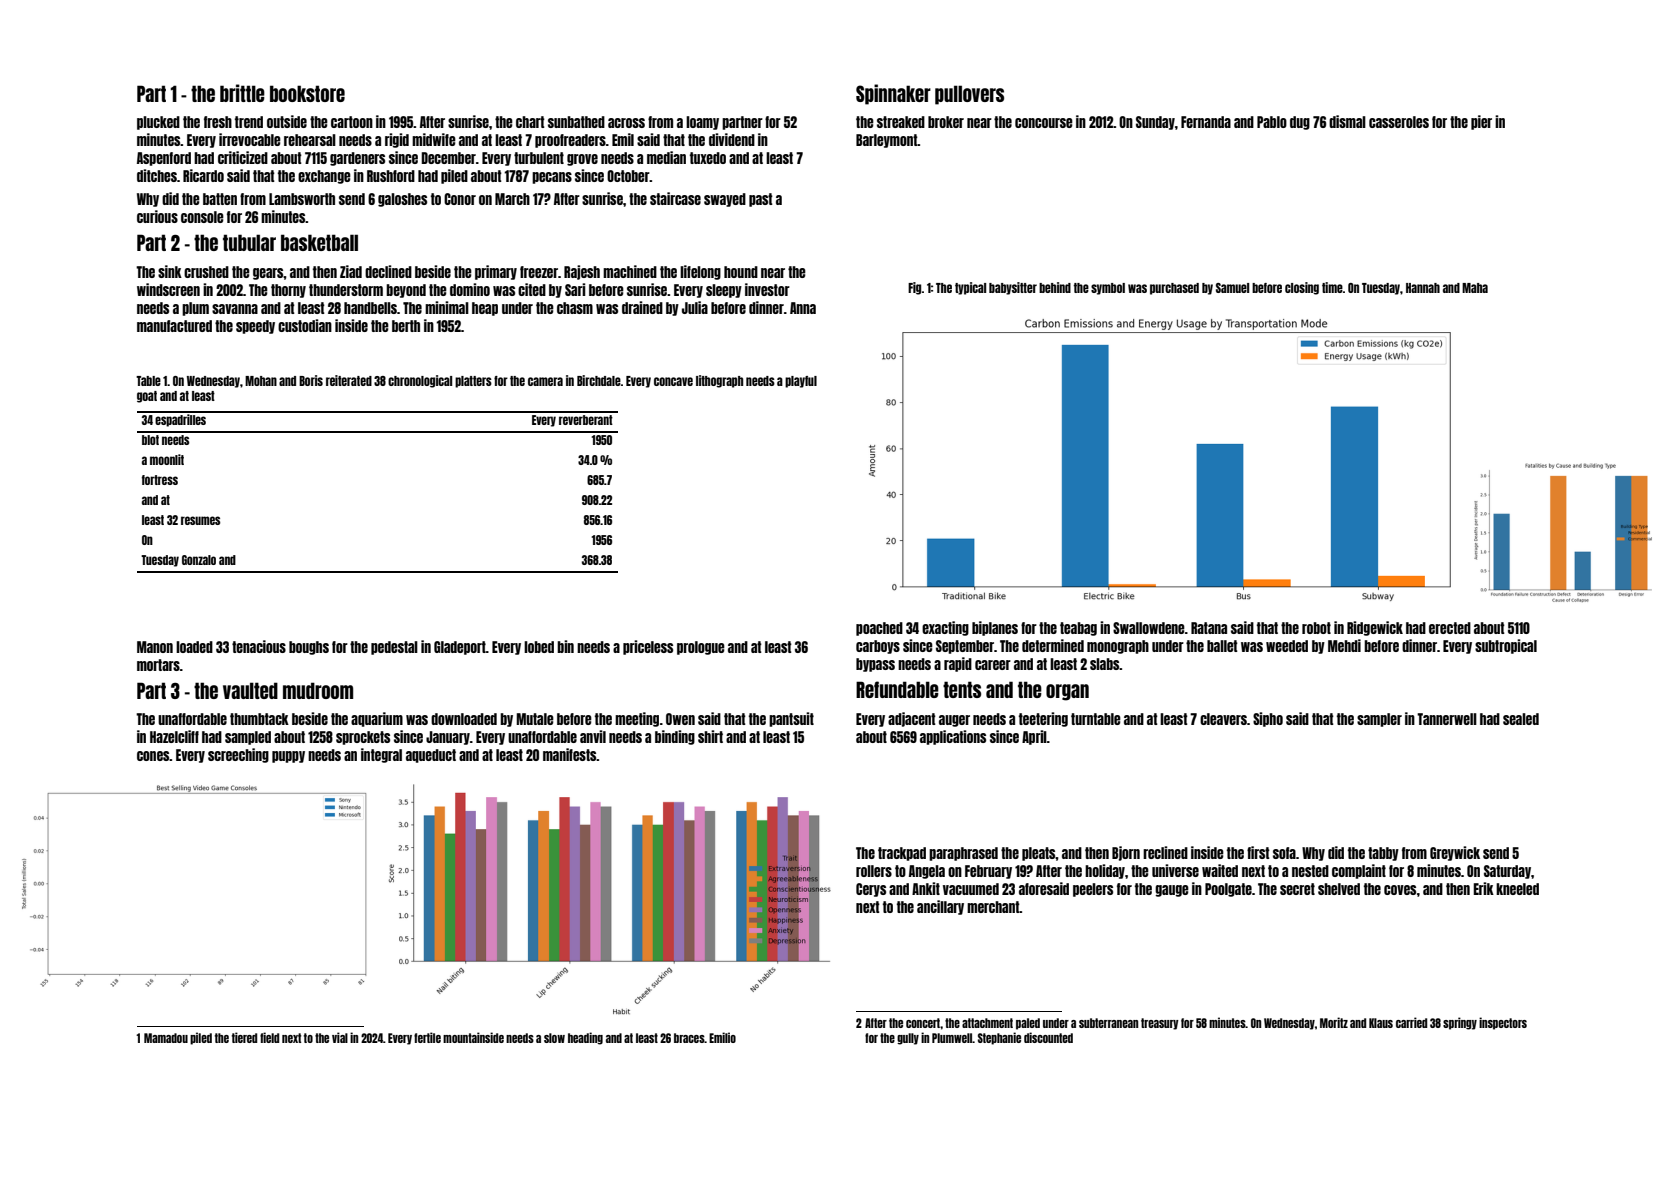 This screenshot has width=1677, height=1186. I want to click on robot, so click(1316, 628).
